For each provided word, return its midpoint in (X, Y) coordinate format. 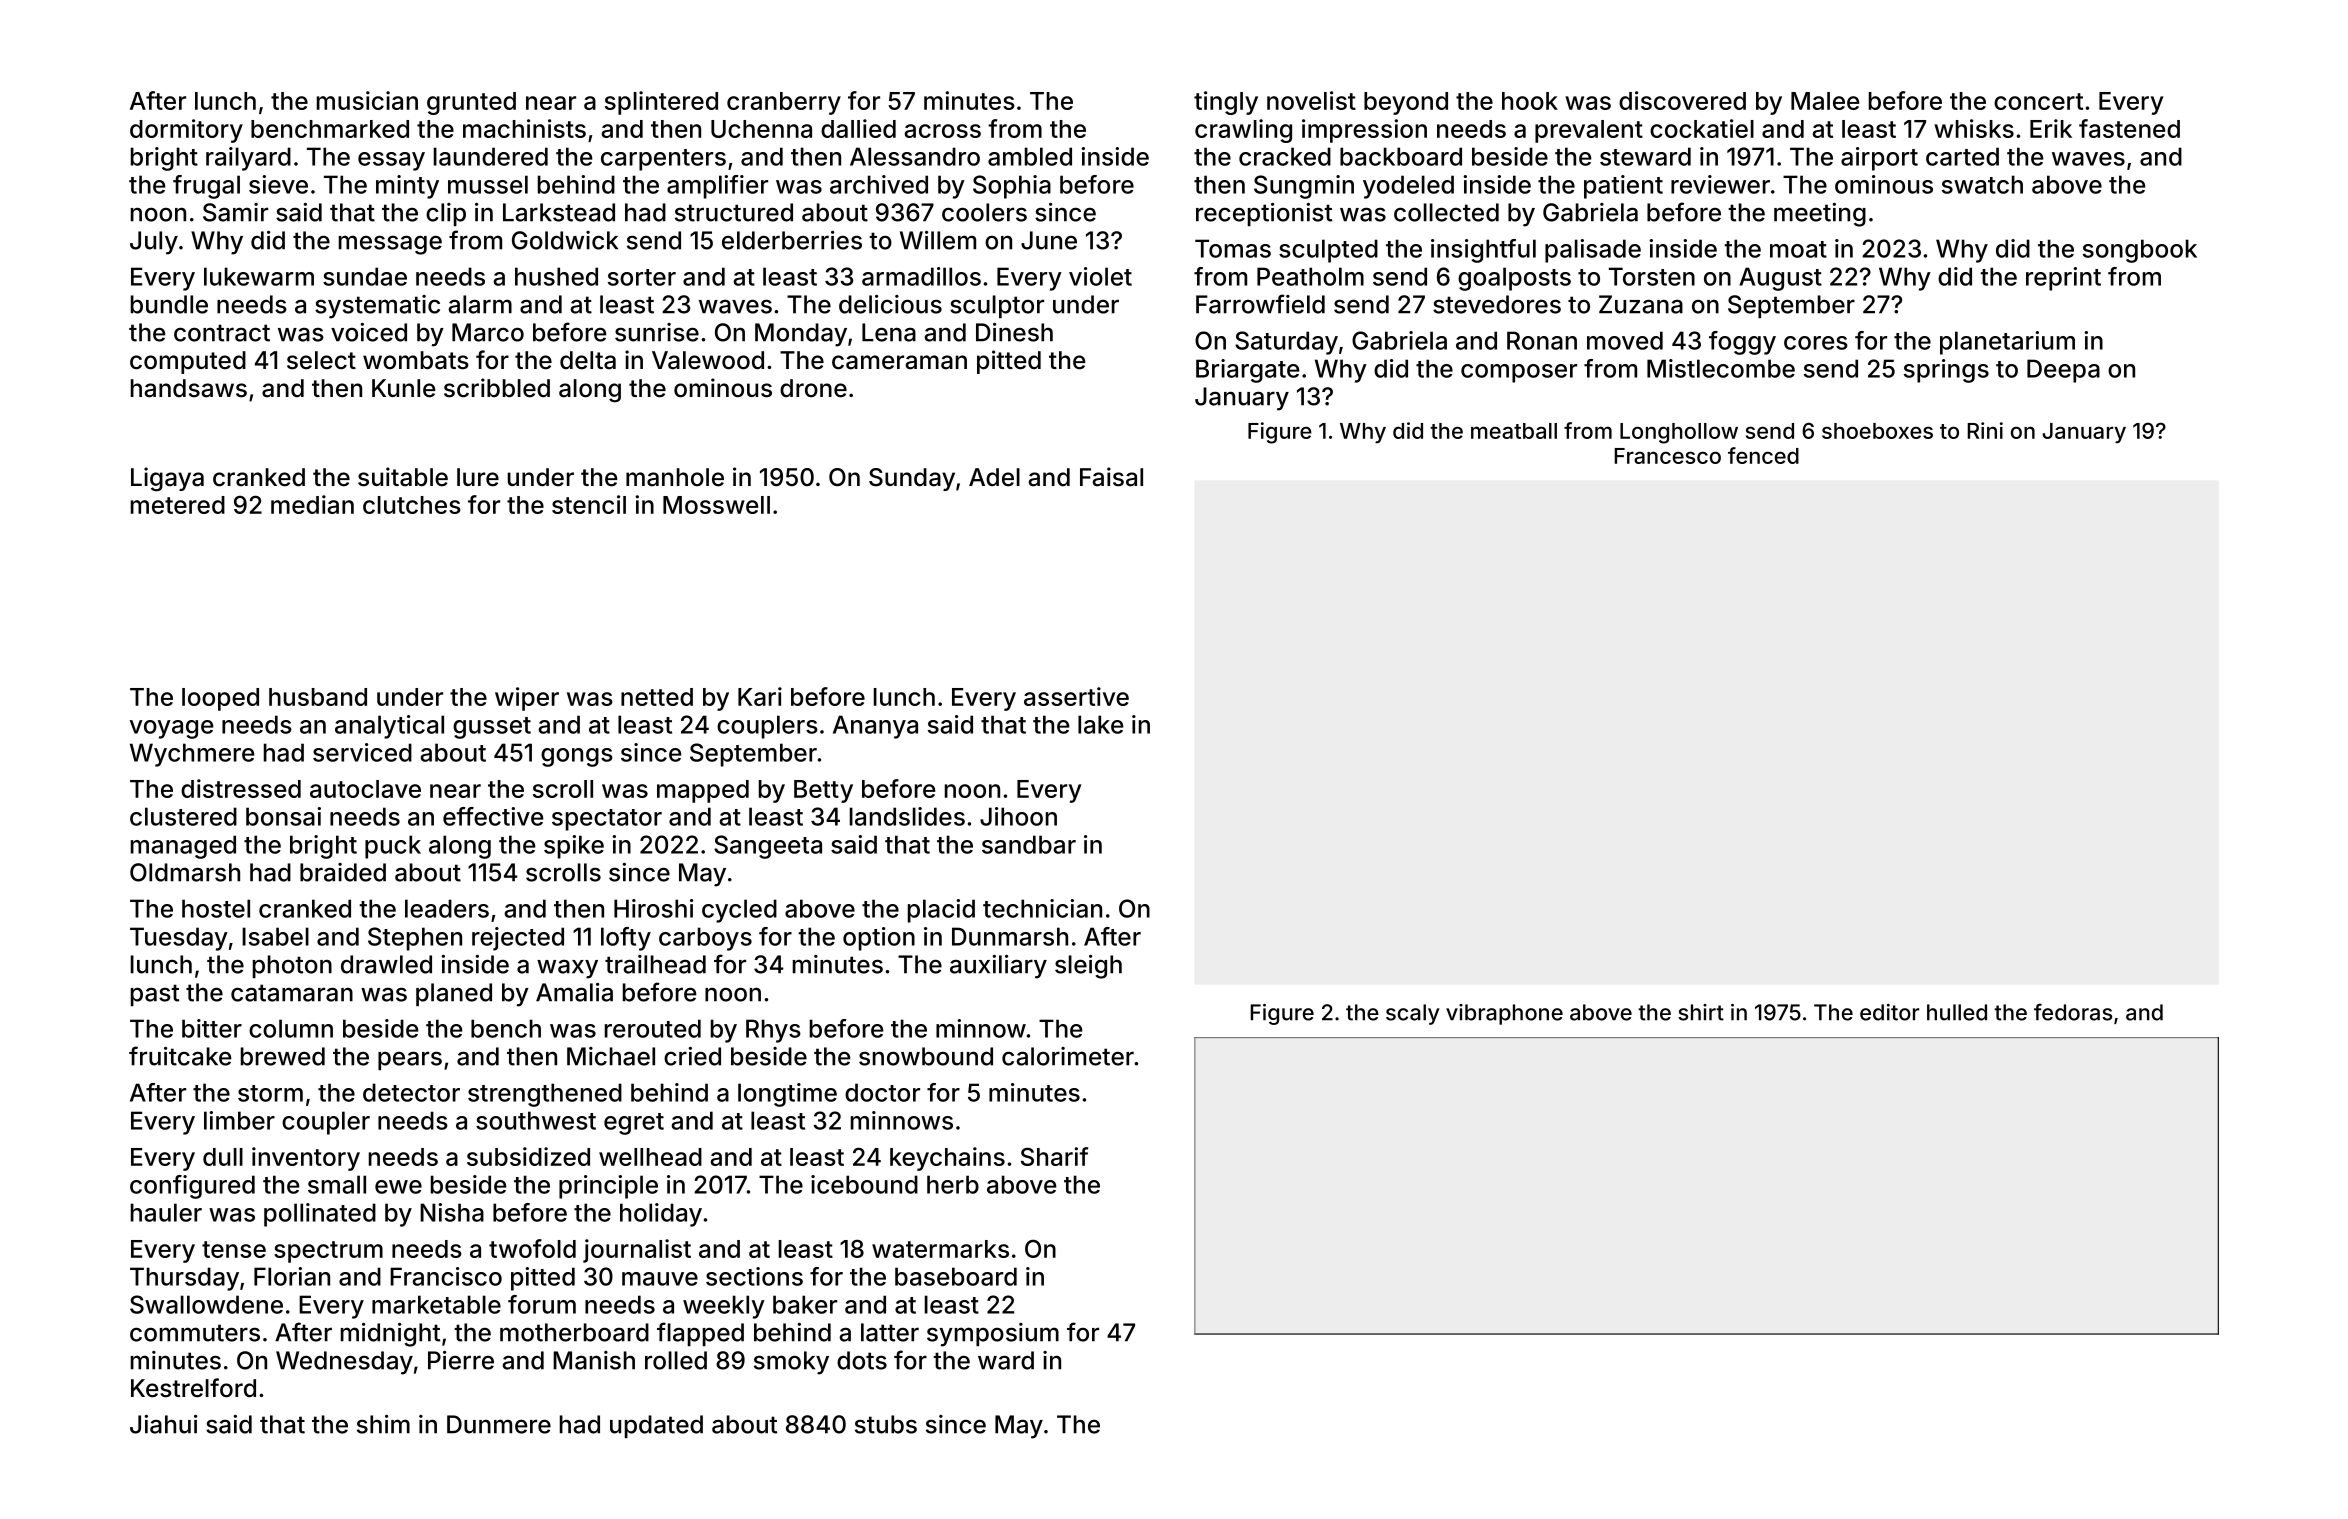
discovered (1682, 100)
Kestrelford (193, 1388)
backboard (1401, 156)
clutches (412, 505)
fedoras (2073, 1012)
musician (367, 100)
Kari (760, 696)
